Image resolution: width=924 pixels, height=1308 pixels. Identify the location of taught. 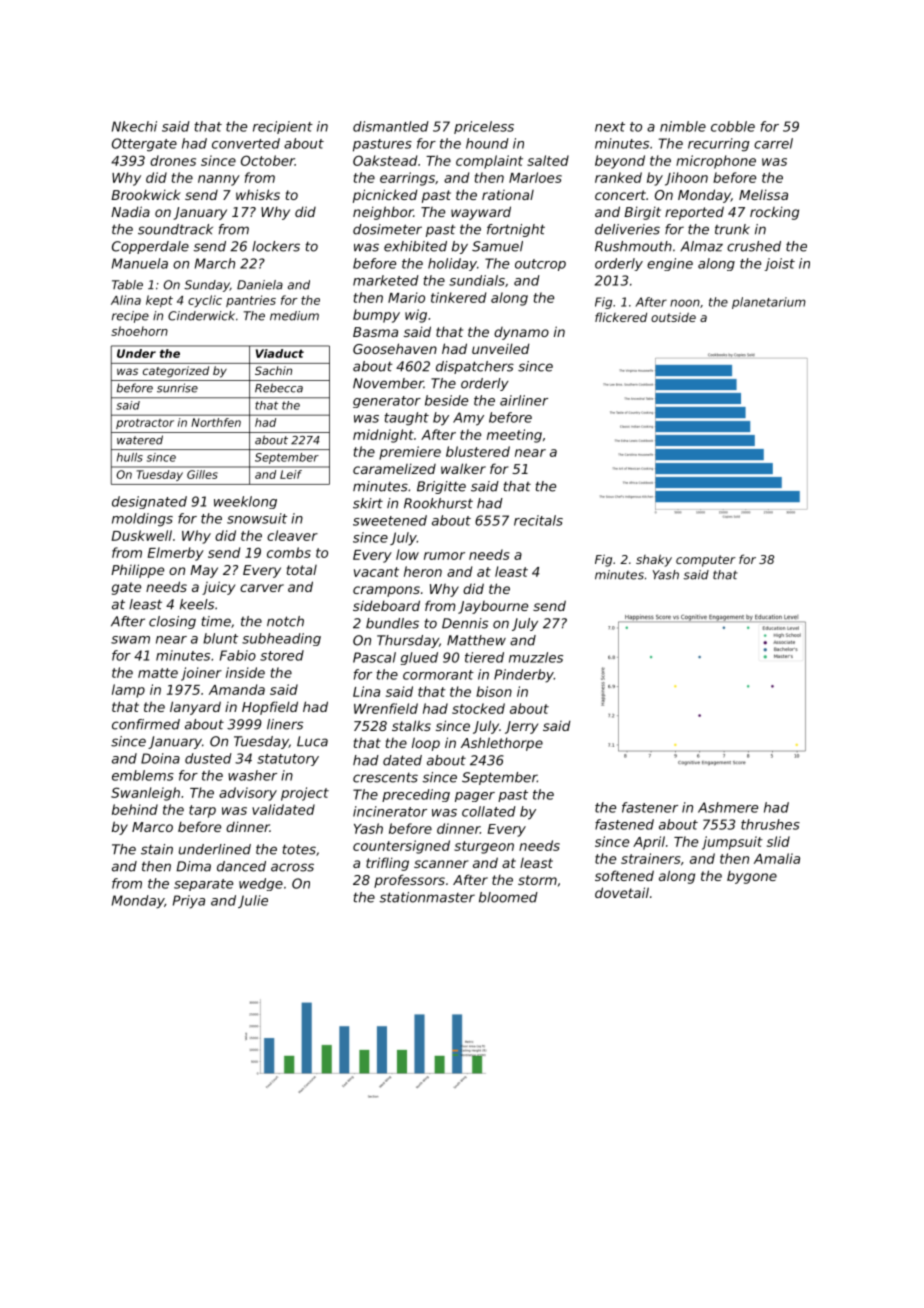
(406, 419).
